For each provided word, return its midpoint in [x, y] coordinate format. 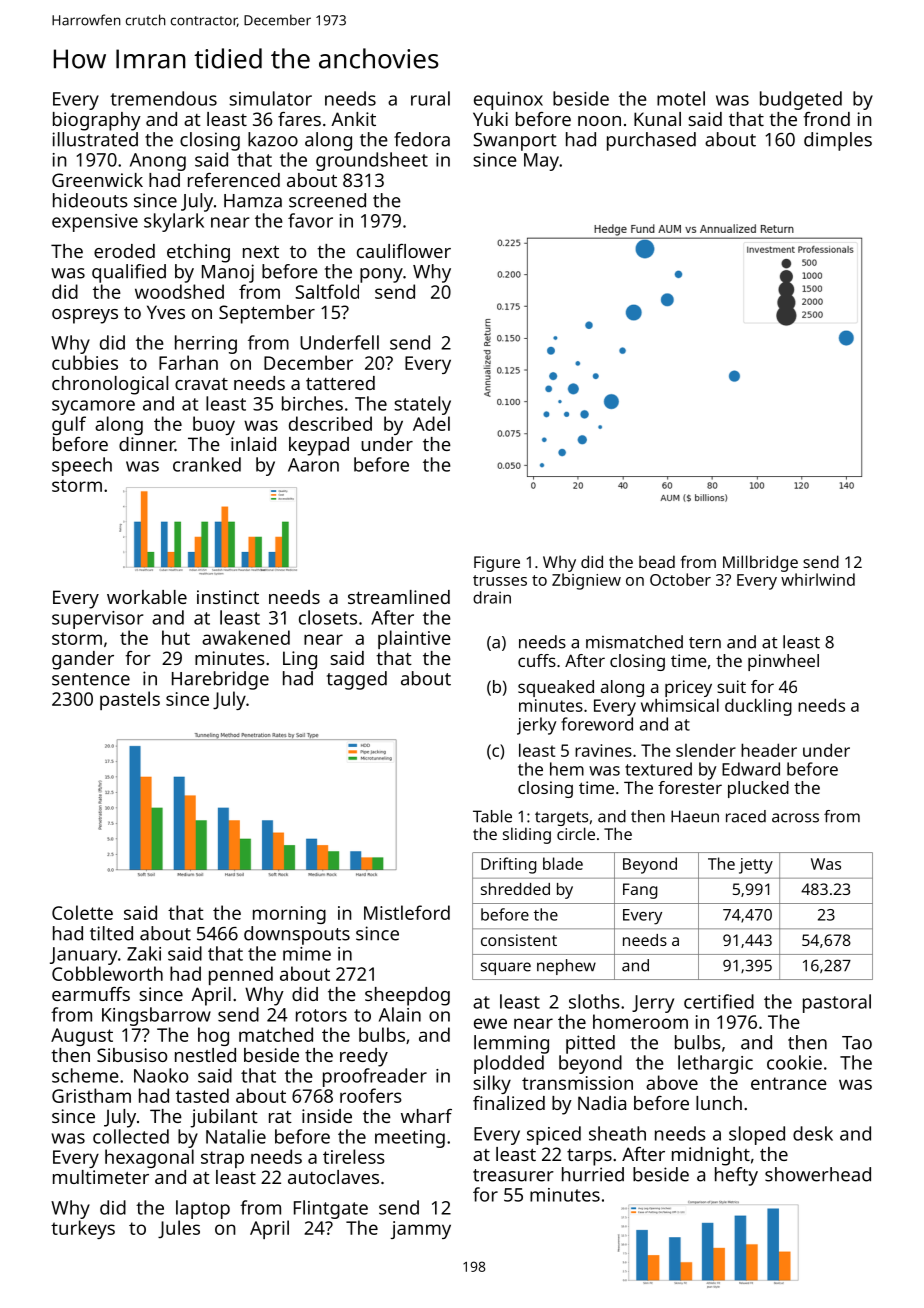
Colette [82, 912]
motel [681, 98]
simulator [270, 98]
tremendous [163, 98]
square [506, 968]
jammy [420, 1230]
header [769, 750]
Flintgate [331, 1209]
